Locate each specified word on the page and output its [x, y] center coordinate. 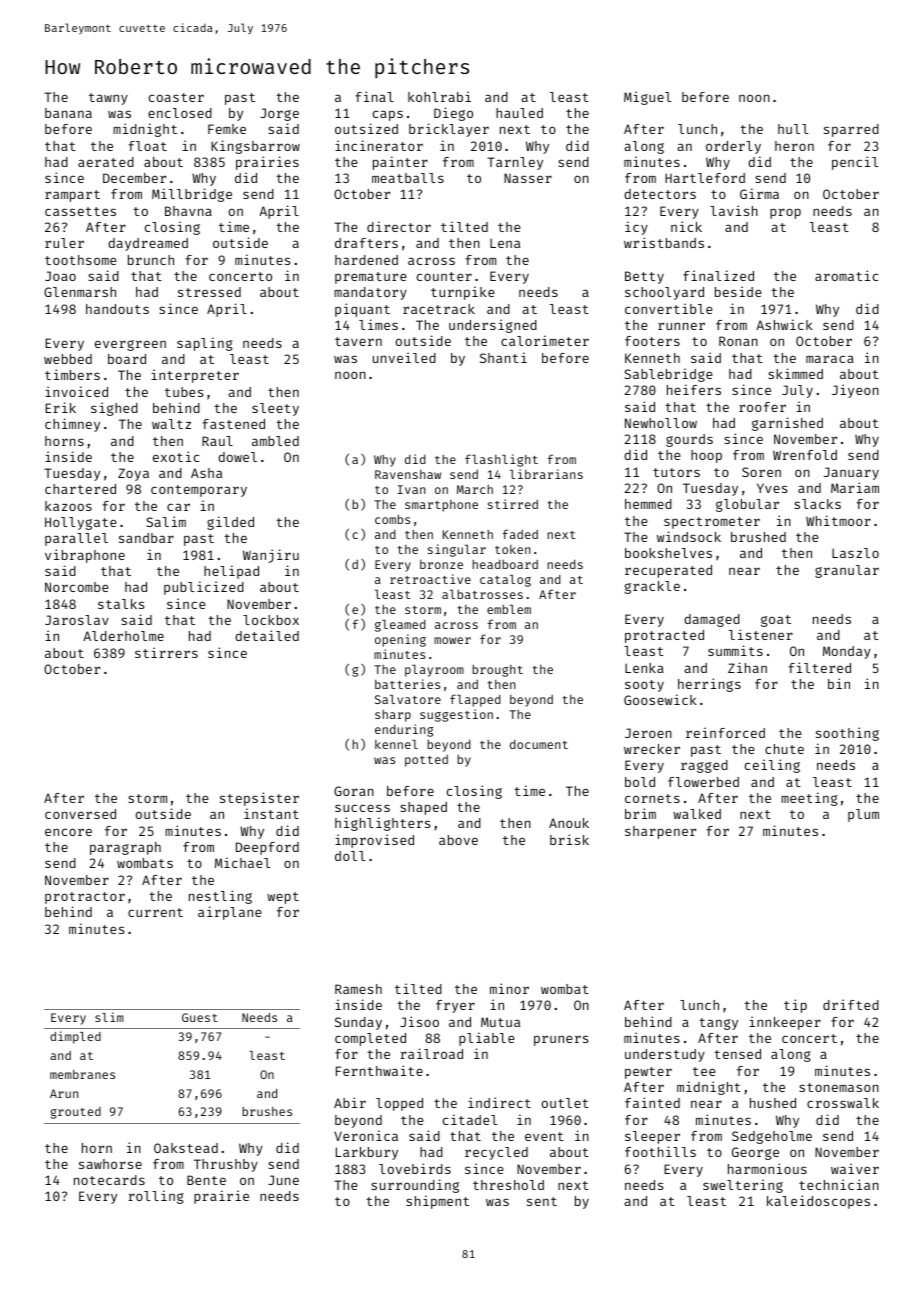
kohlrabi [439, 96]
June [283, 1180]
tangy [718, 1024]
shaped [423, 808]
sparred [851, 130]
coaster [176, 97]
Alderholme [123, 636]
